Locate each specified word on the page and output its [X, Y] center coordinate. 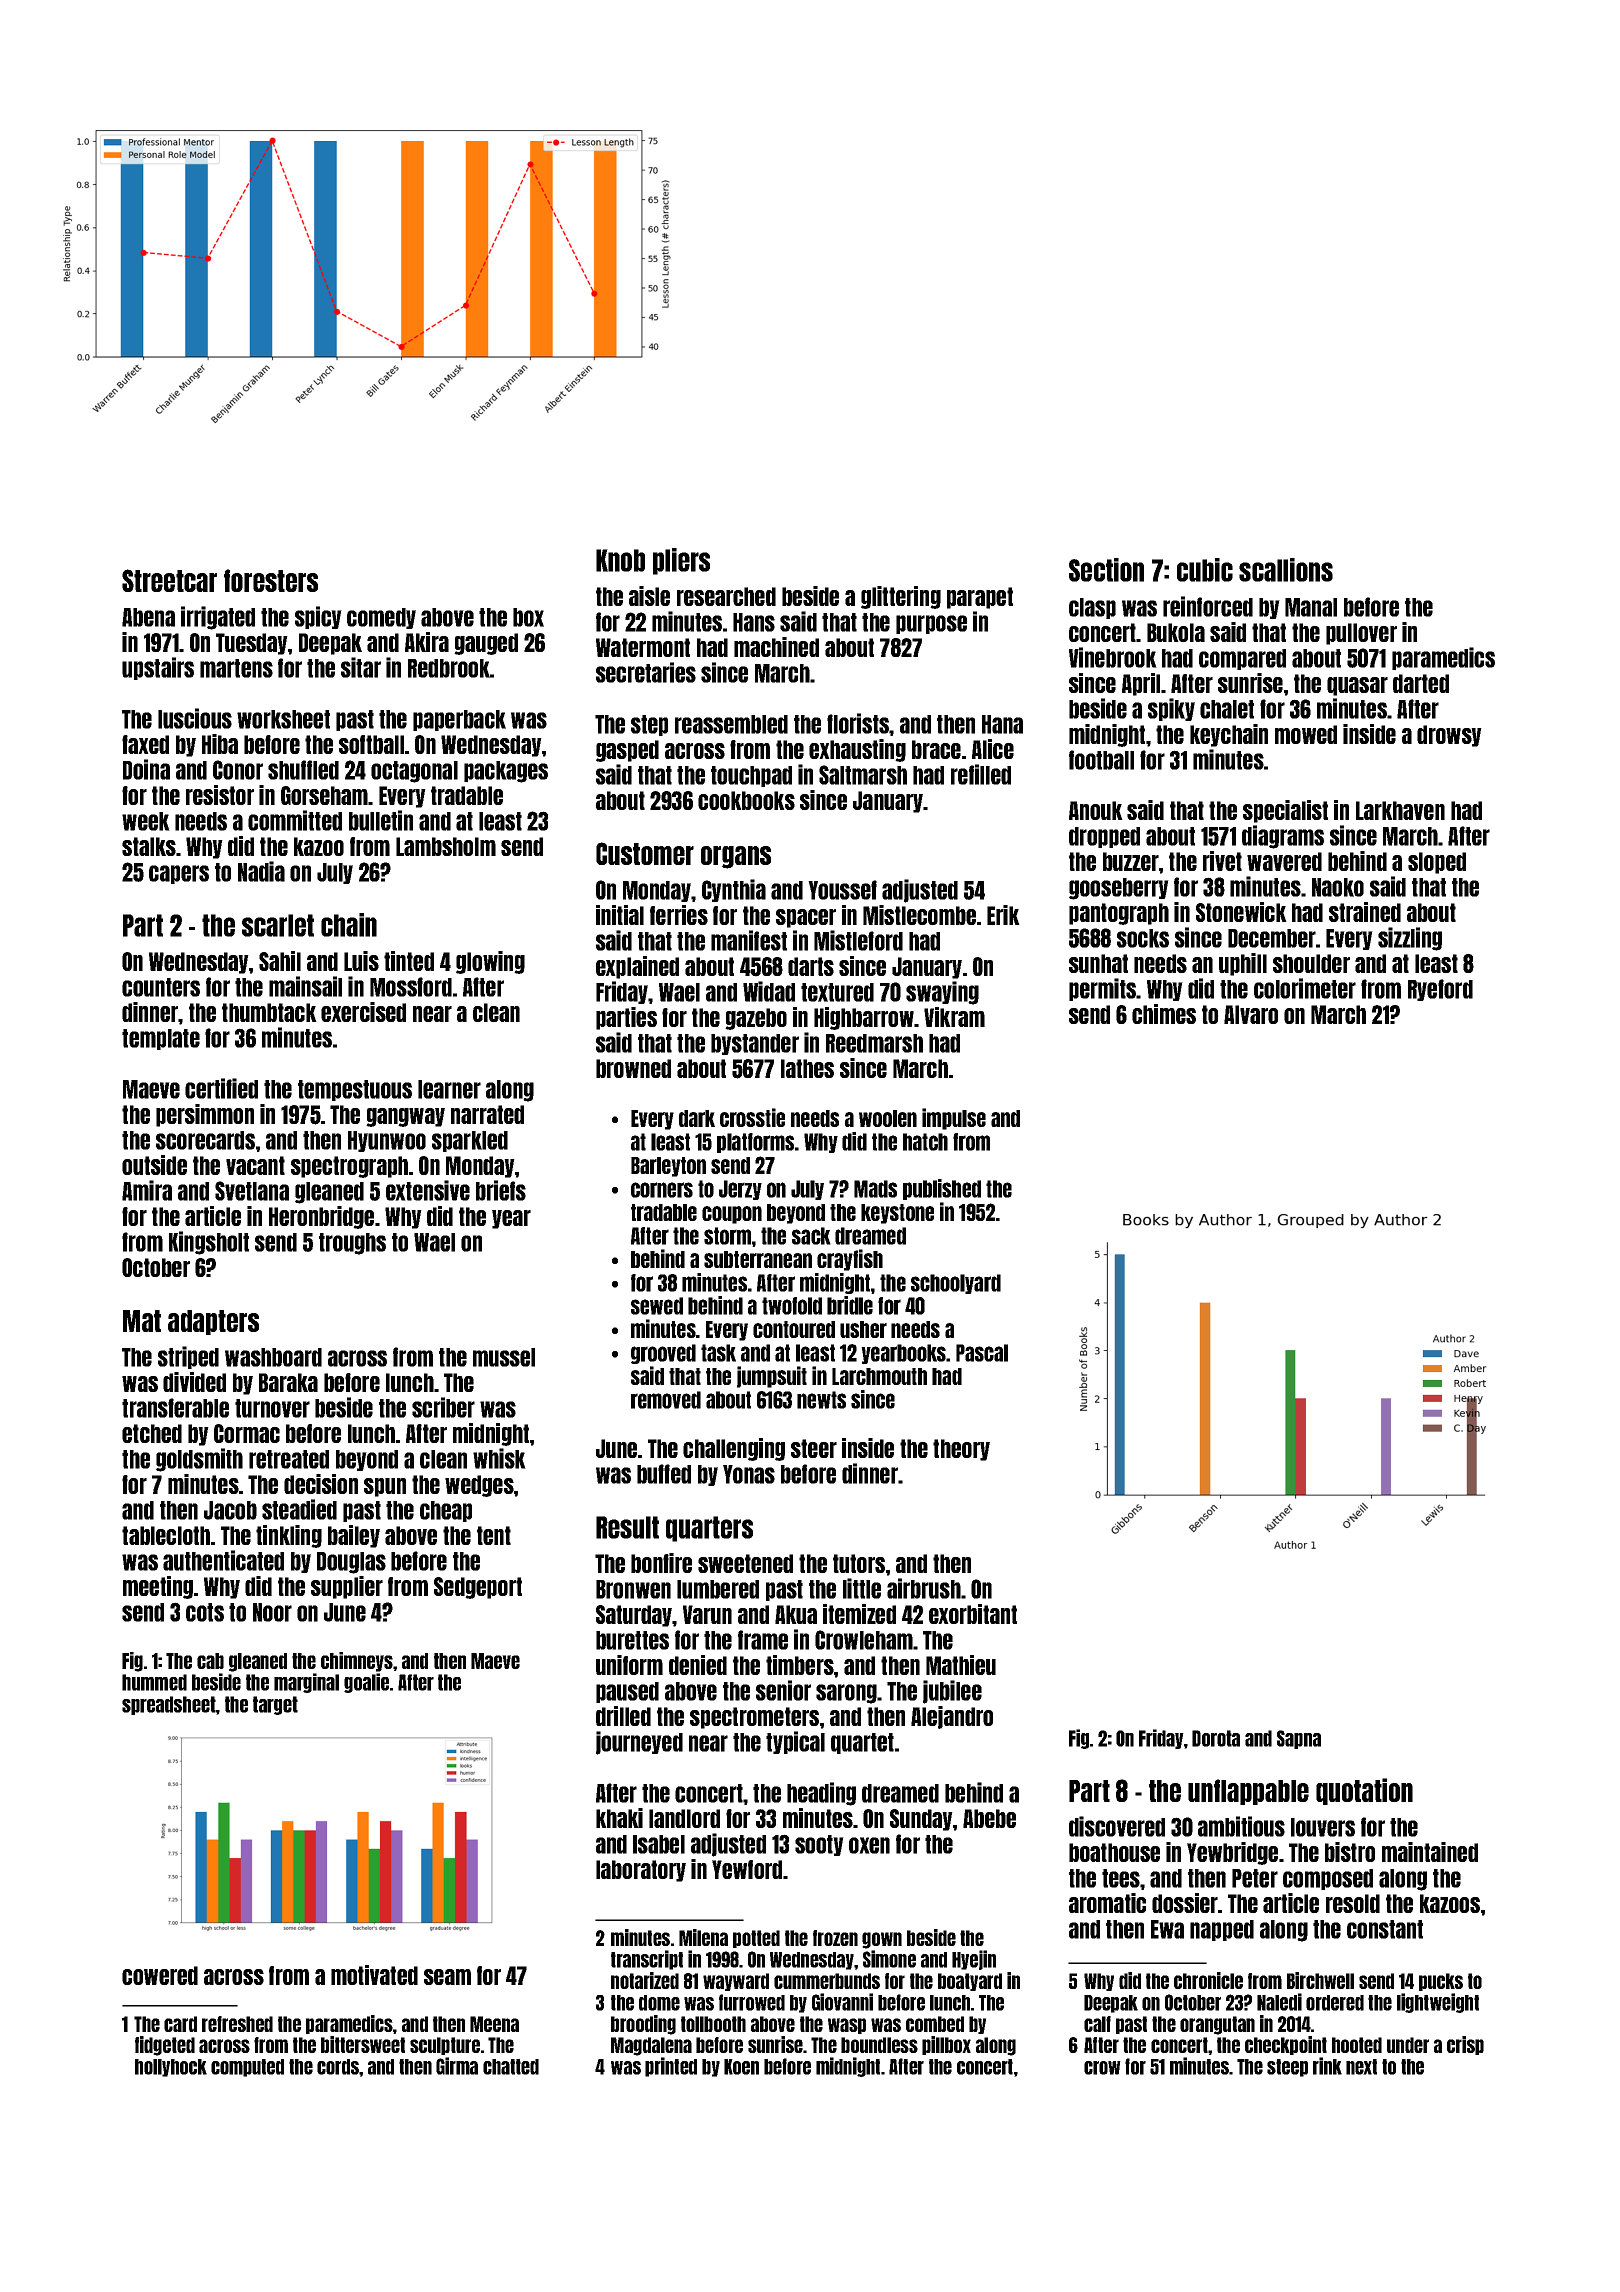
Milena [703, 1937]
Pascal [982, 1353]
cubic [1205, 570]
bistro [1350, 1852]
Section [1106, 570]
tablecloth [166, 1535]
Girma [457, 2066]
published [942, 1189]
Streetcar [169, 580]
